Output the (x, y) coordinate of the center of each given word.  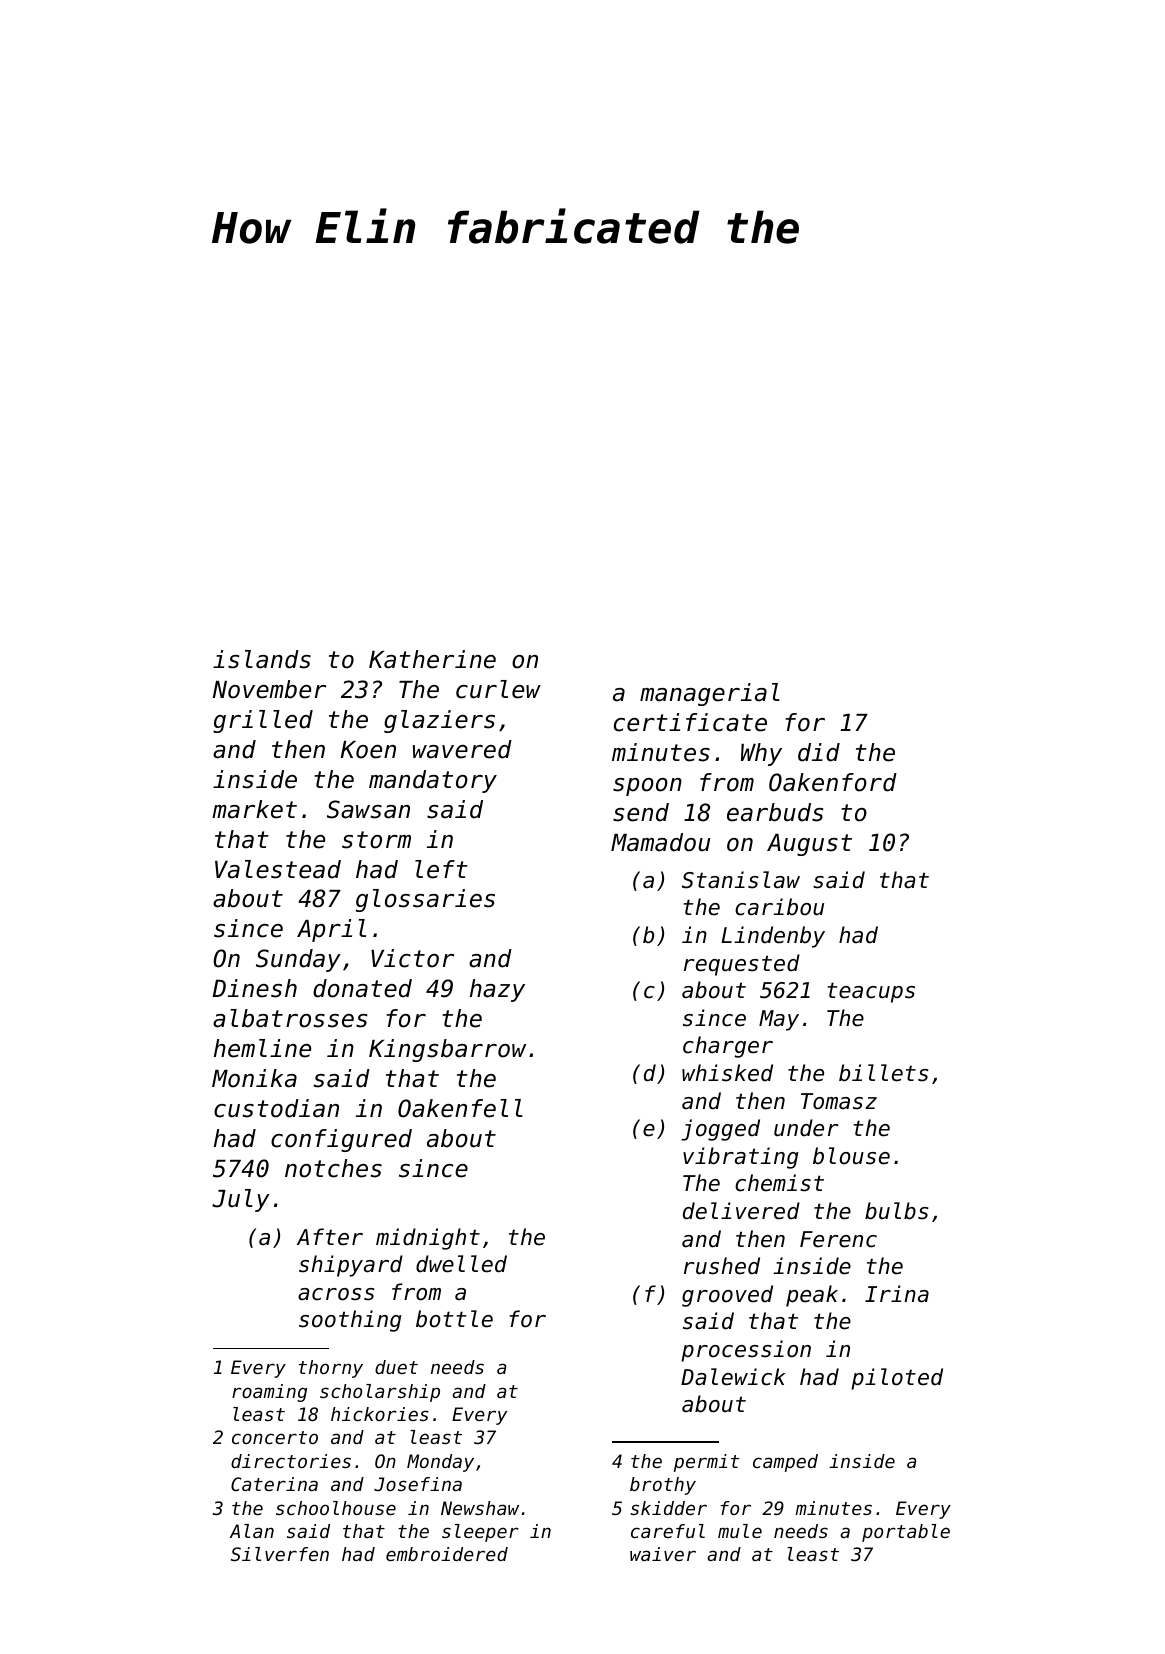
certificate (690, 722)
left (441, 869)
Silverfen (280, 1554)
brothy (663, 1486)
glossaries (425, 900)
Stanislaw (741, 880)
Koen (368, 750)
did (819, 752)
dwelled (461, 1264)
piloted (897, 1379)
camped (785, 1463)
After (330, 1237)
